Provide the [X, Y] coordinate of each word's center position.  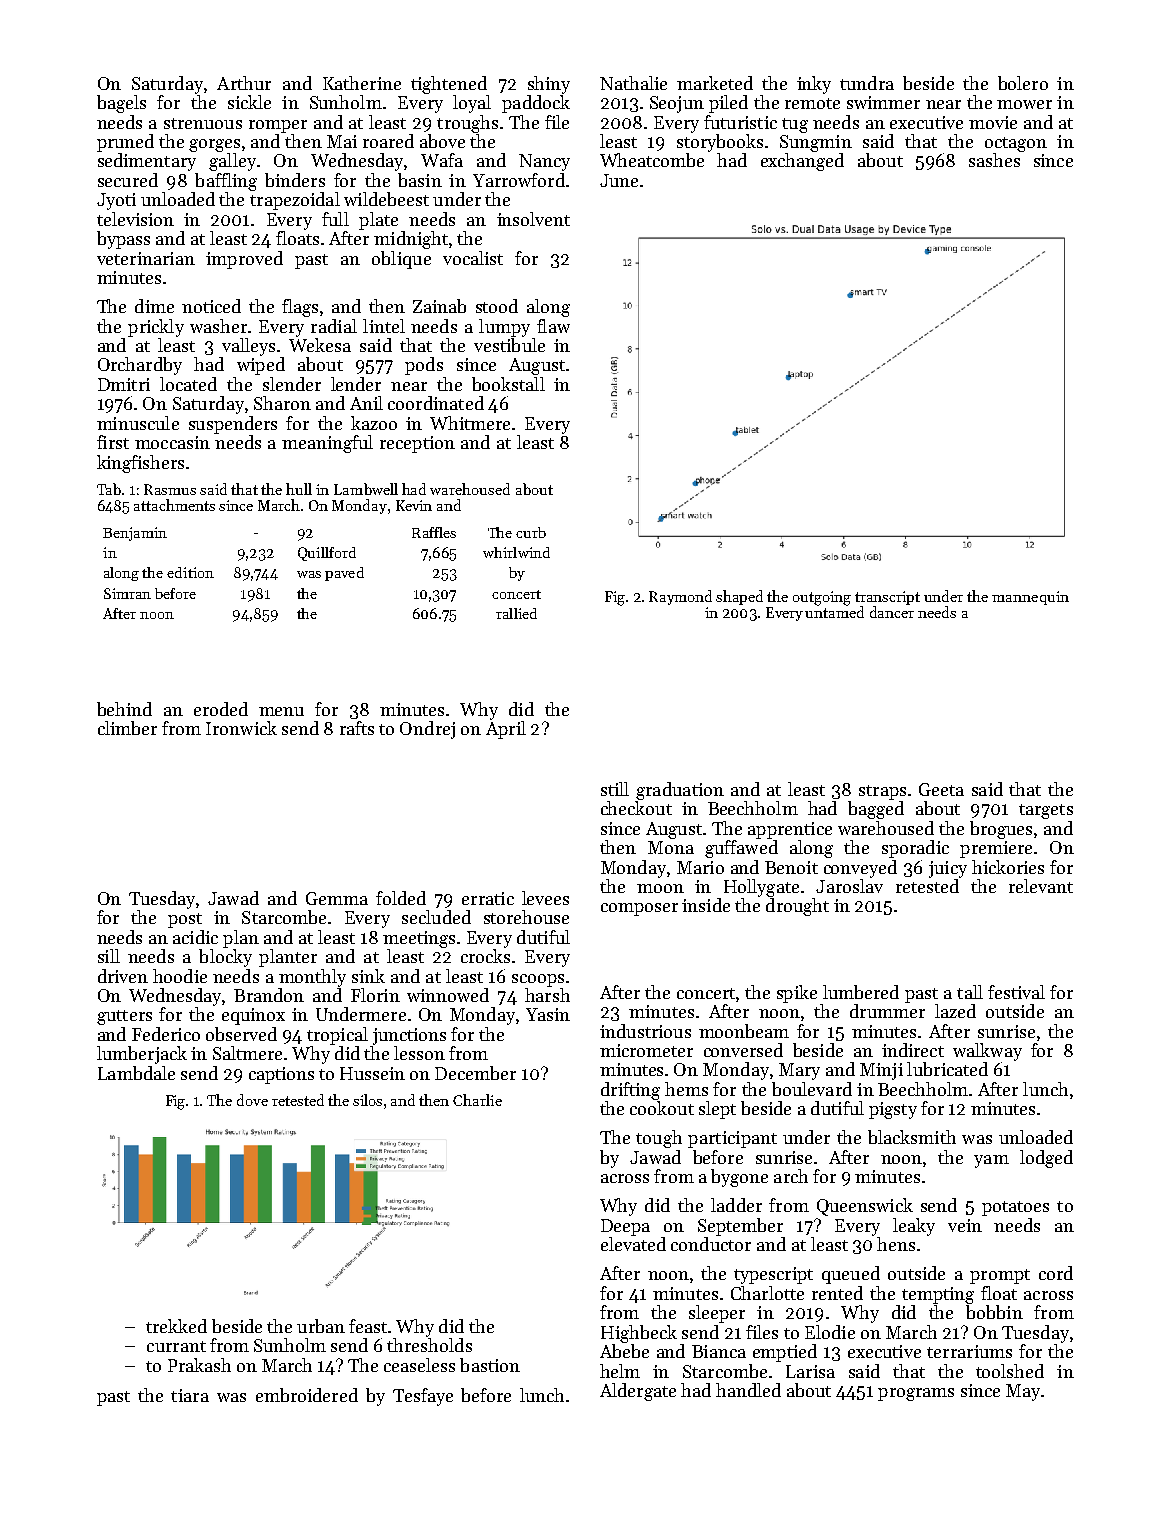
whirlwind [516, 552]
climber [127, 728]
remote [812, 103]
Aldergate [638, 1392]
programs [916, 1394]
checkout [636, 808]
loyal [472, 104]
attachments [174, 505]
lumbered [861, 992]
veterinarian [146, 258]
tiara [190, 1395]
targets [1046, 811]
